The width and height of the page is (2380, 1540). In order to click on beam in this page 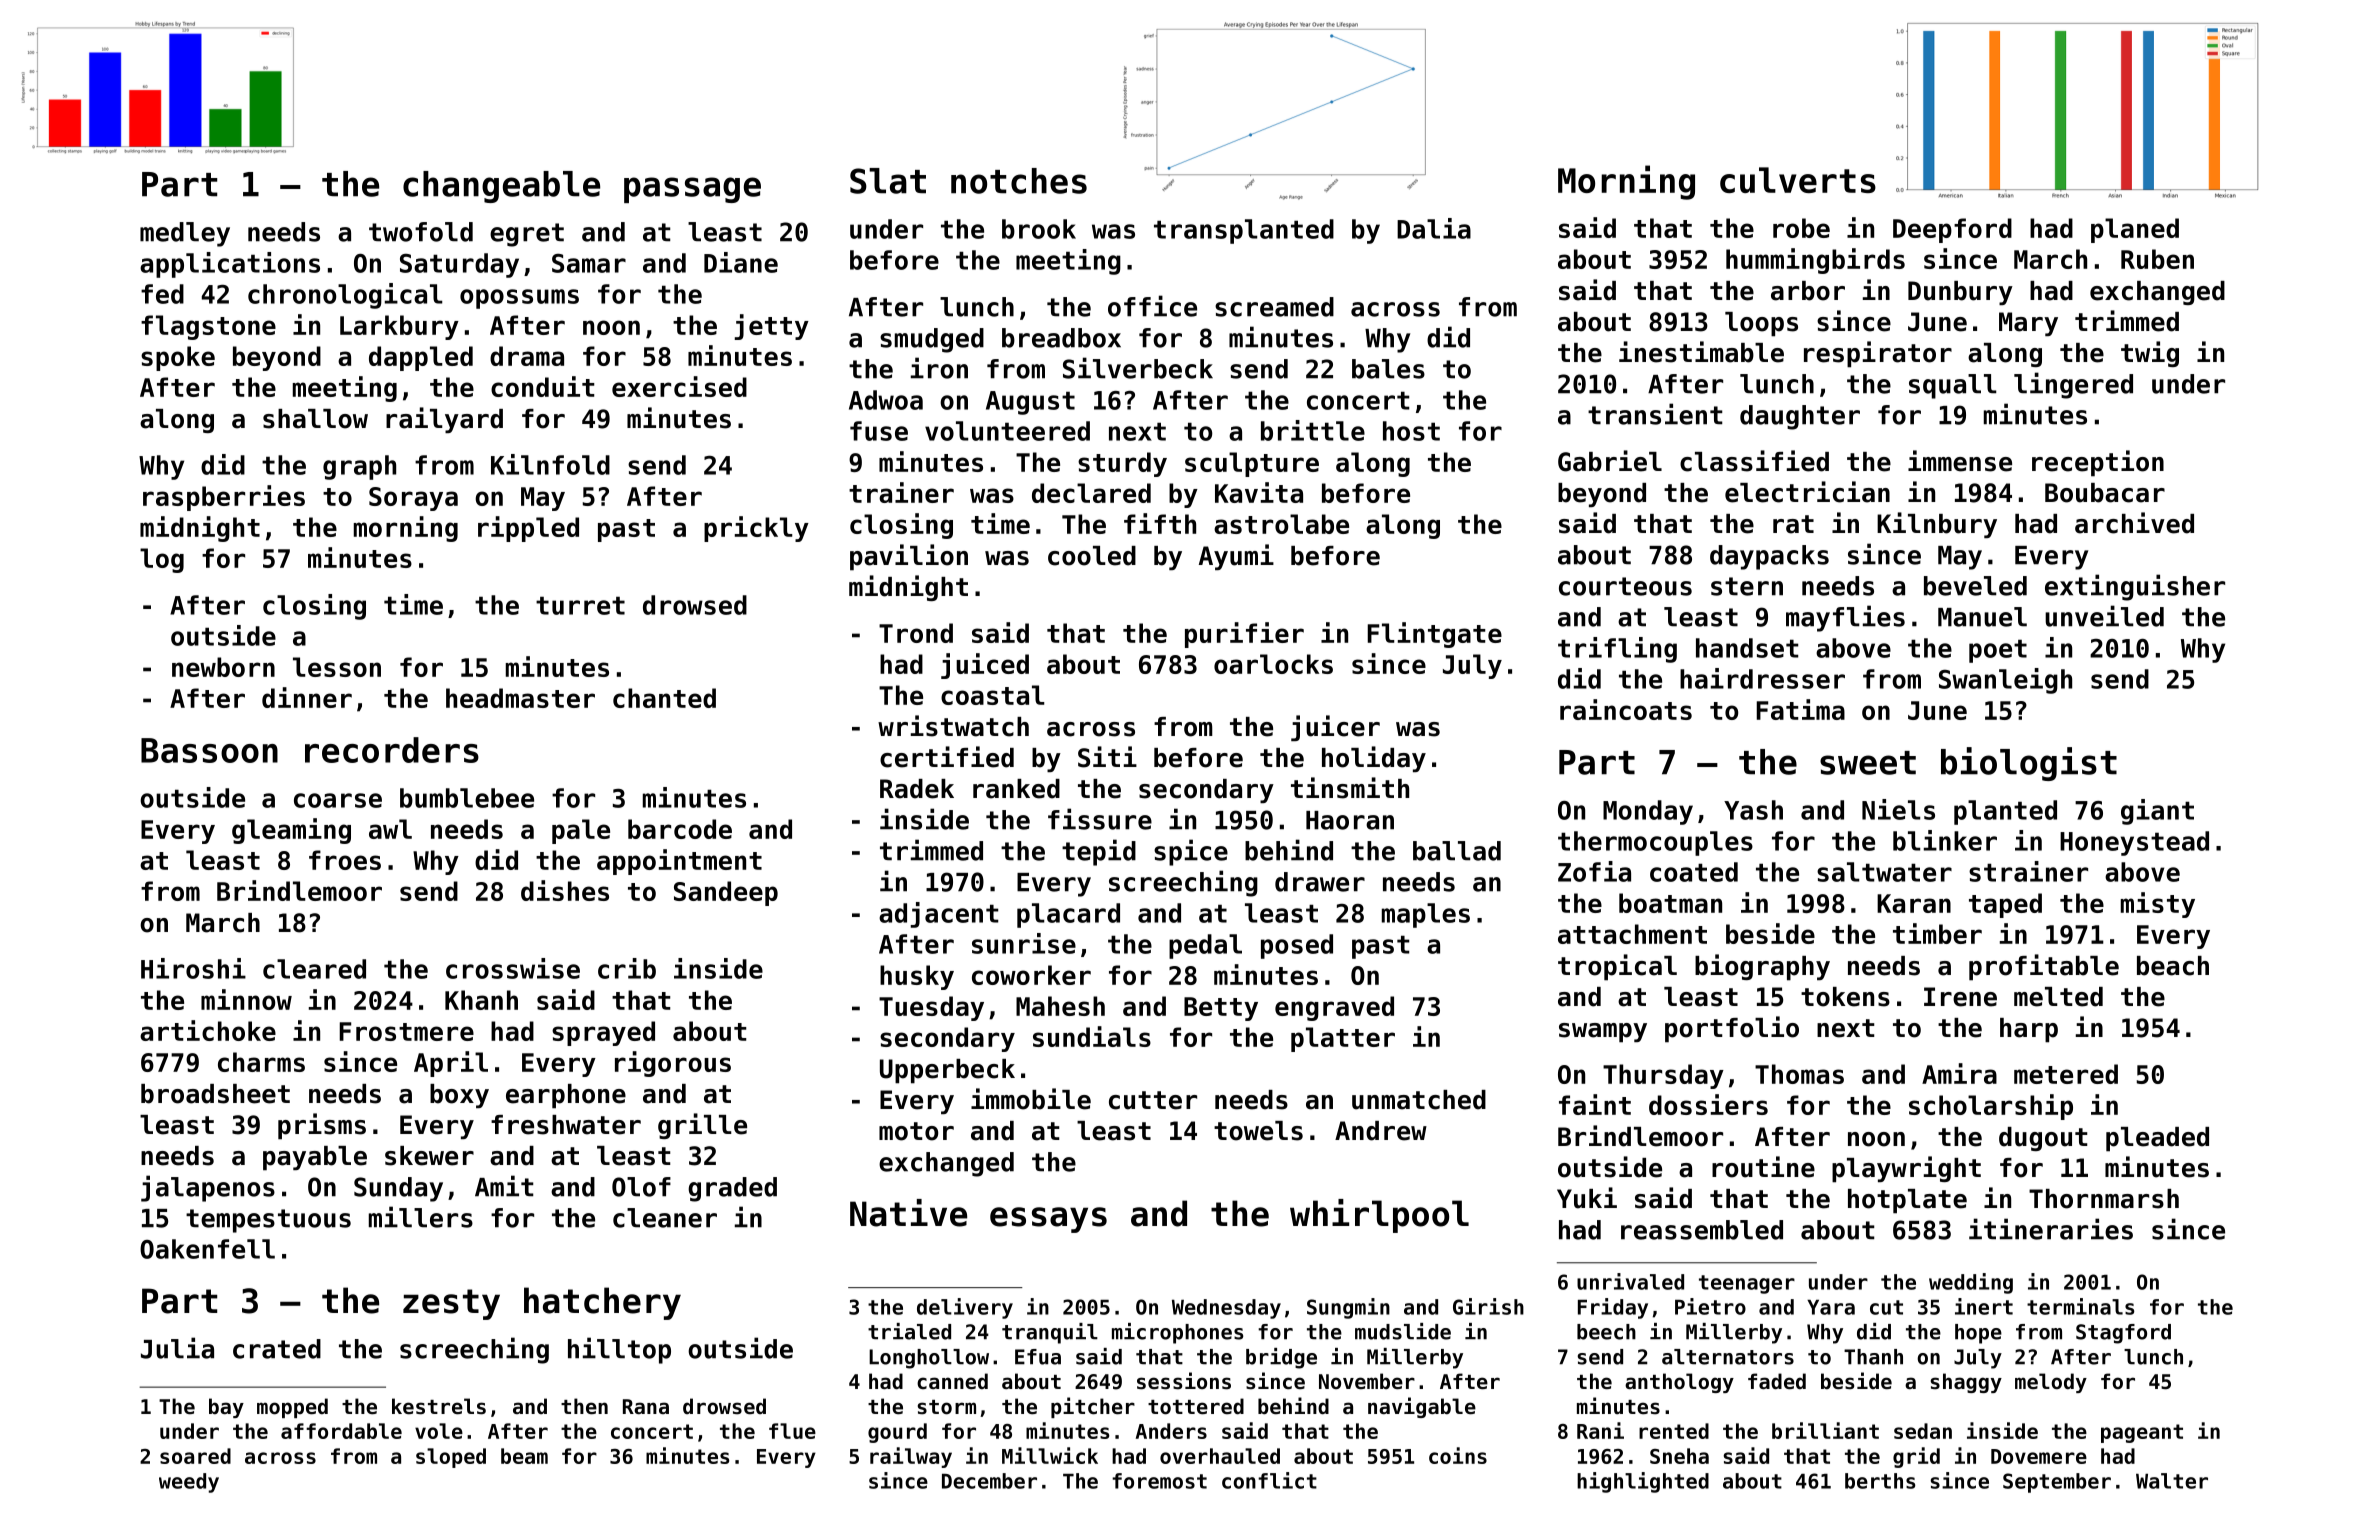, I will do `click(524, 1456)`.
